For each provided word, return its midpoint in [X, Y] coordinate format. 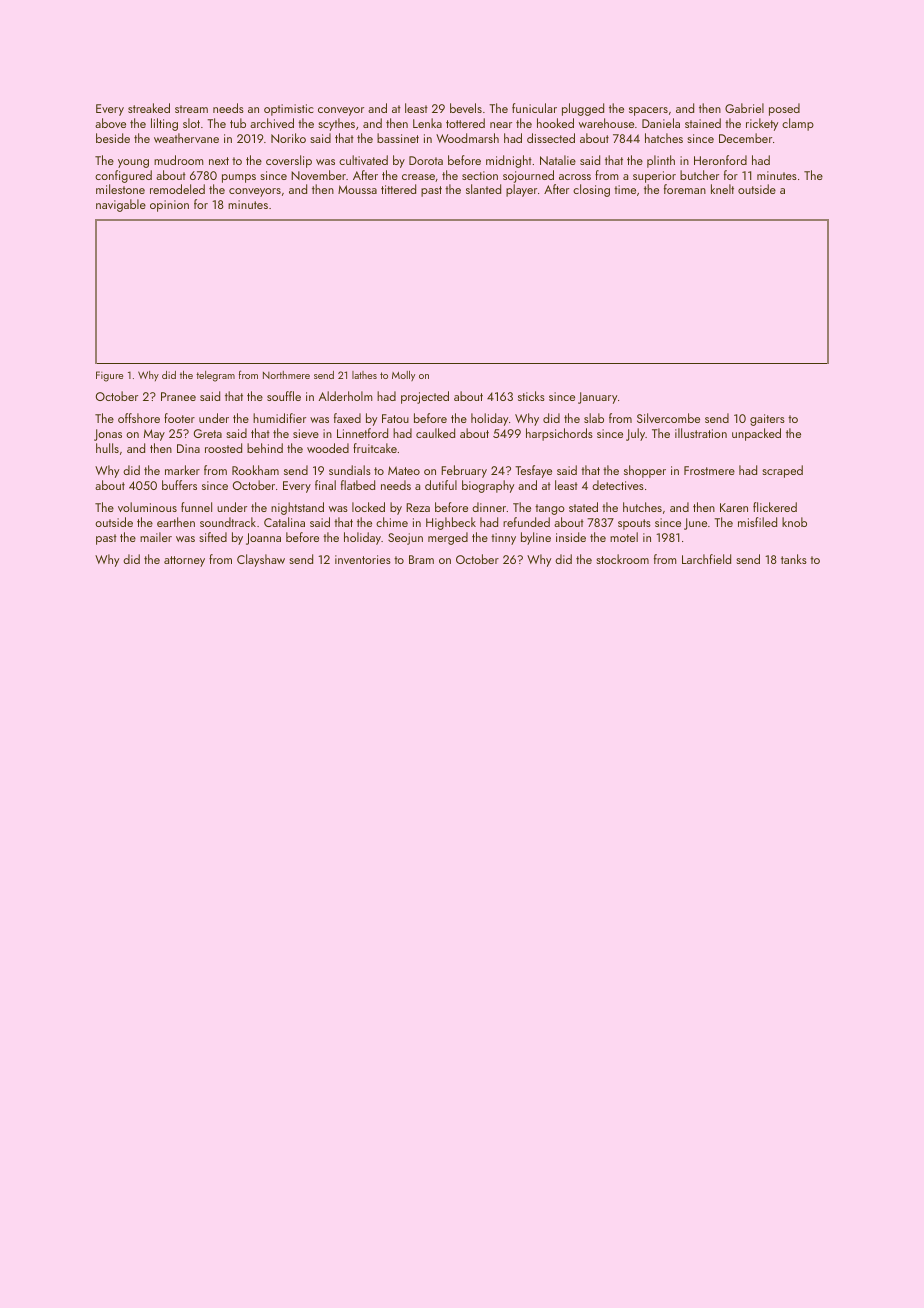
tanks [794, 559]
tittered [398, 189]
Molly [403, 376]
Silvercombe [668, 418]
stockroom [622, 559]
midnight [509, 161]
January [597, 398]
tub [238, 123]
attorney [184, 561]
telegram [215, 376]
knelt [722, 189]
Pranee [178, 396]
